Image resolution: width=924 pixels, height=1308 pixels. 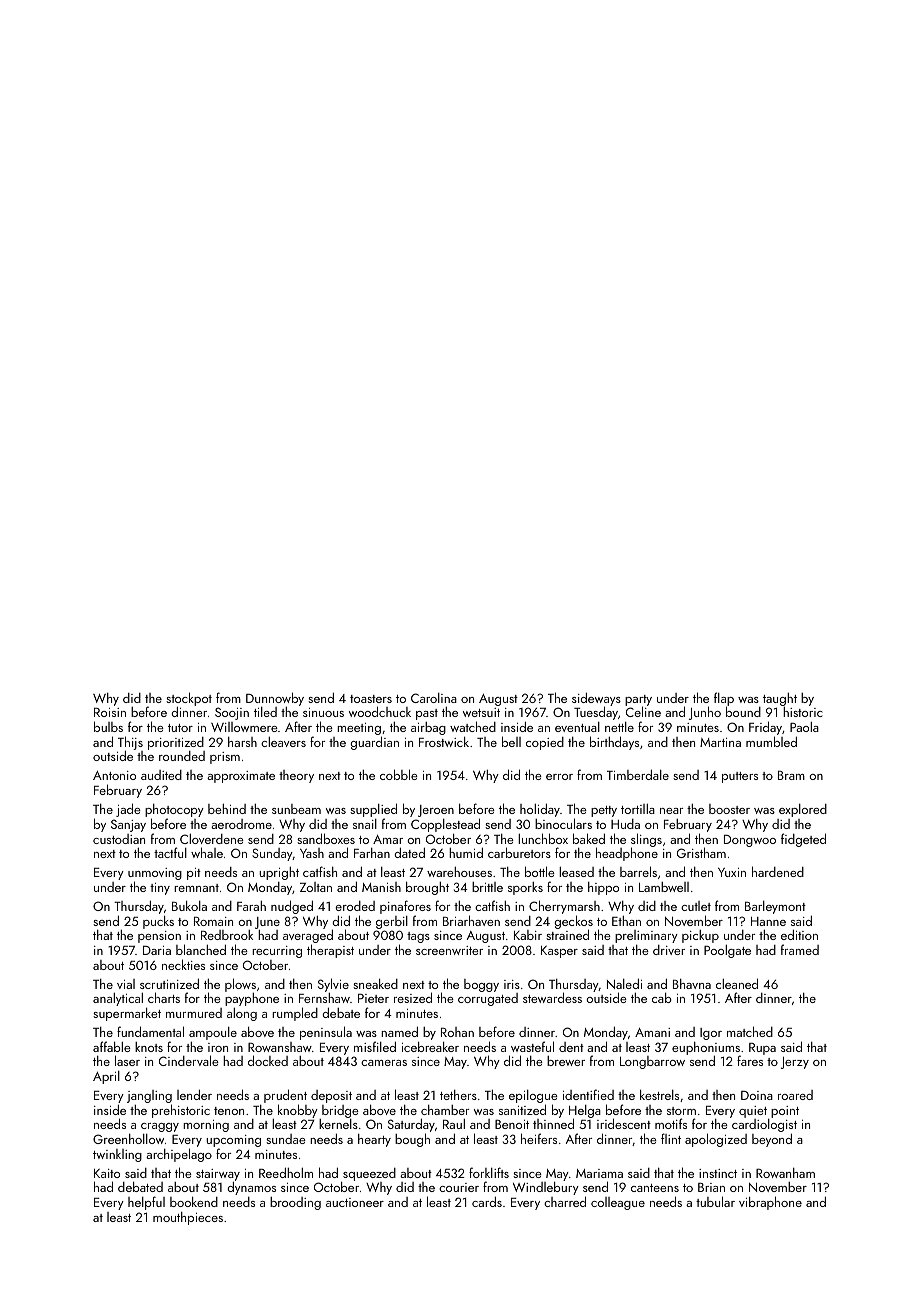 What do you see at coordinates (399, 774) in the screenshot?
I see `cobble` at bounding box center [399, 774].
